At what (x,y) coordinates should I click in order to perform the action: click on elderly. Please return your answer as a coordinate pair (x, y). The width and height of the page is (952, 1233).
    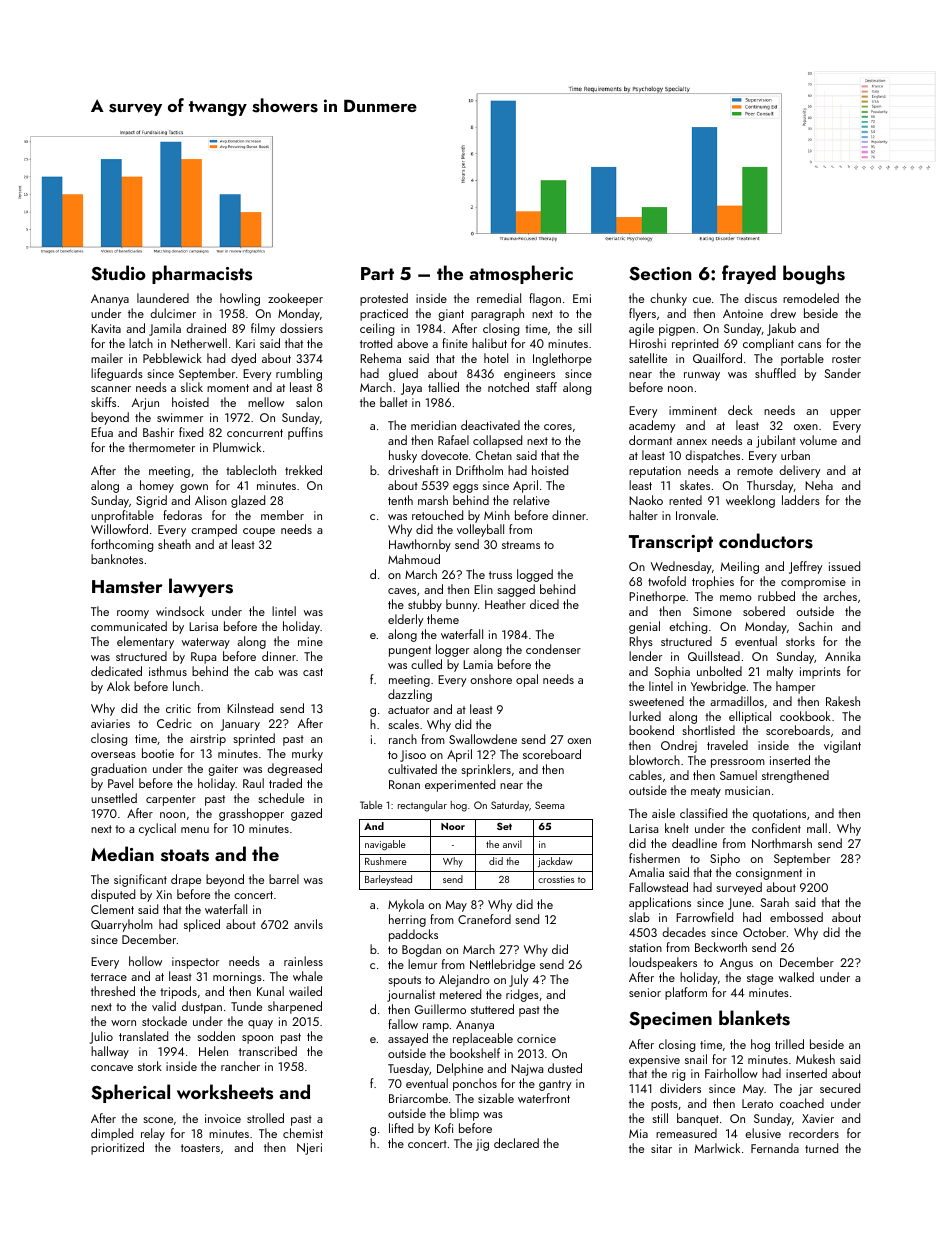
    Looking at the image, I should click on (405, 620).
